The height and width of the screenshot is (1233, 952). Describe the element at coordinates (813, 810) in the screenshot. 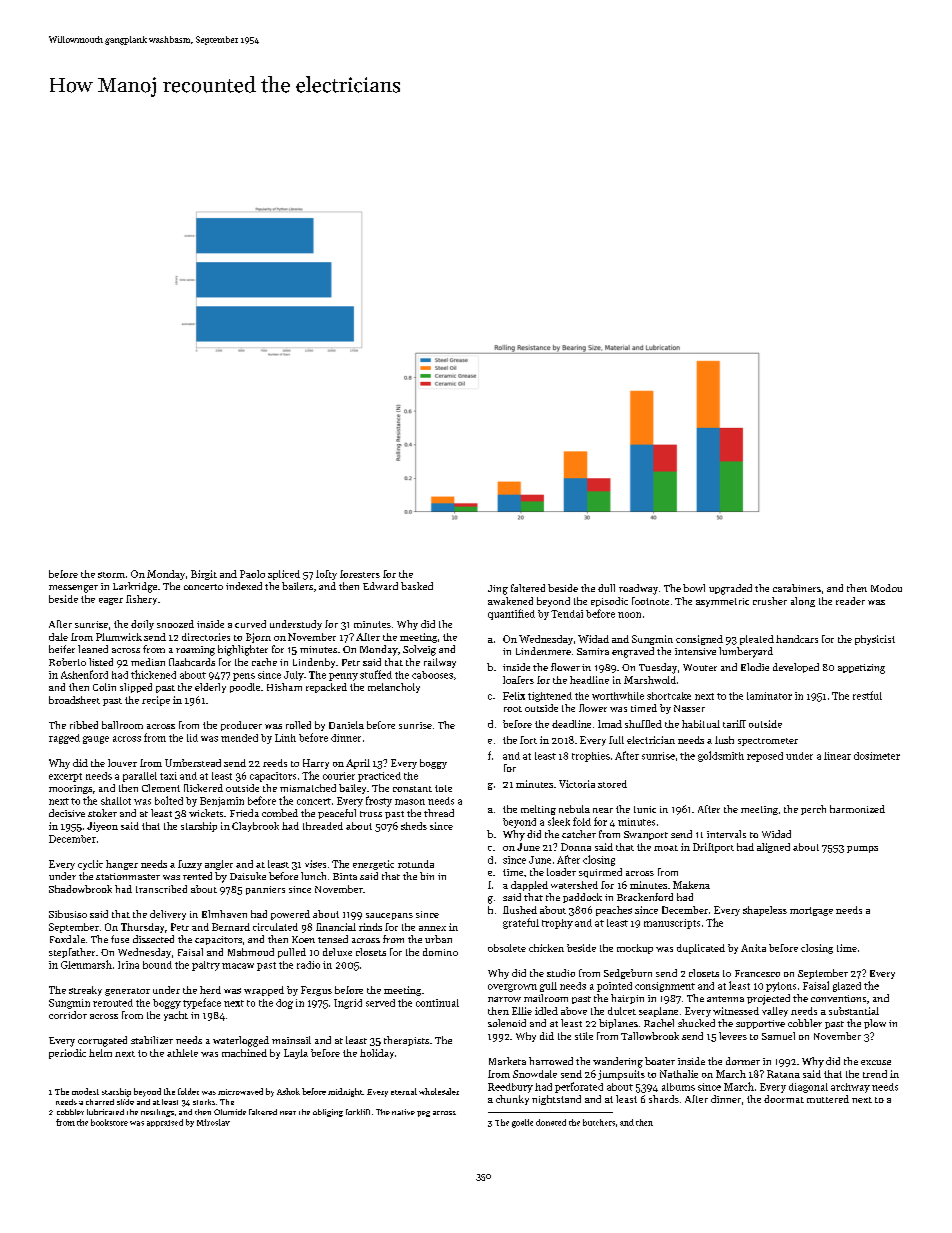

I see `perch` at that location.
